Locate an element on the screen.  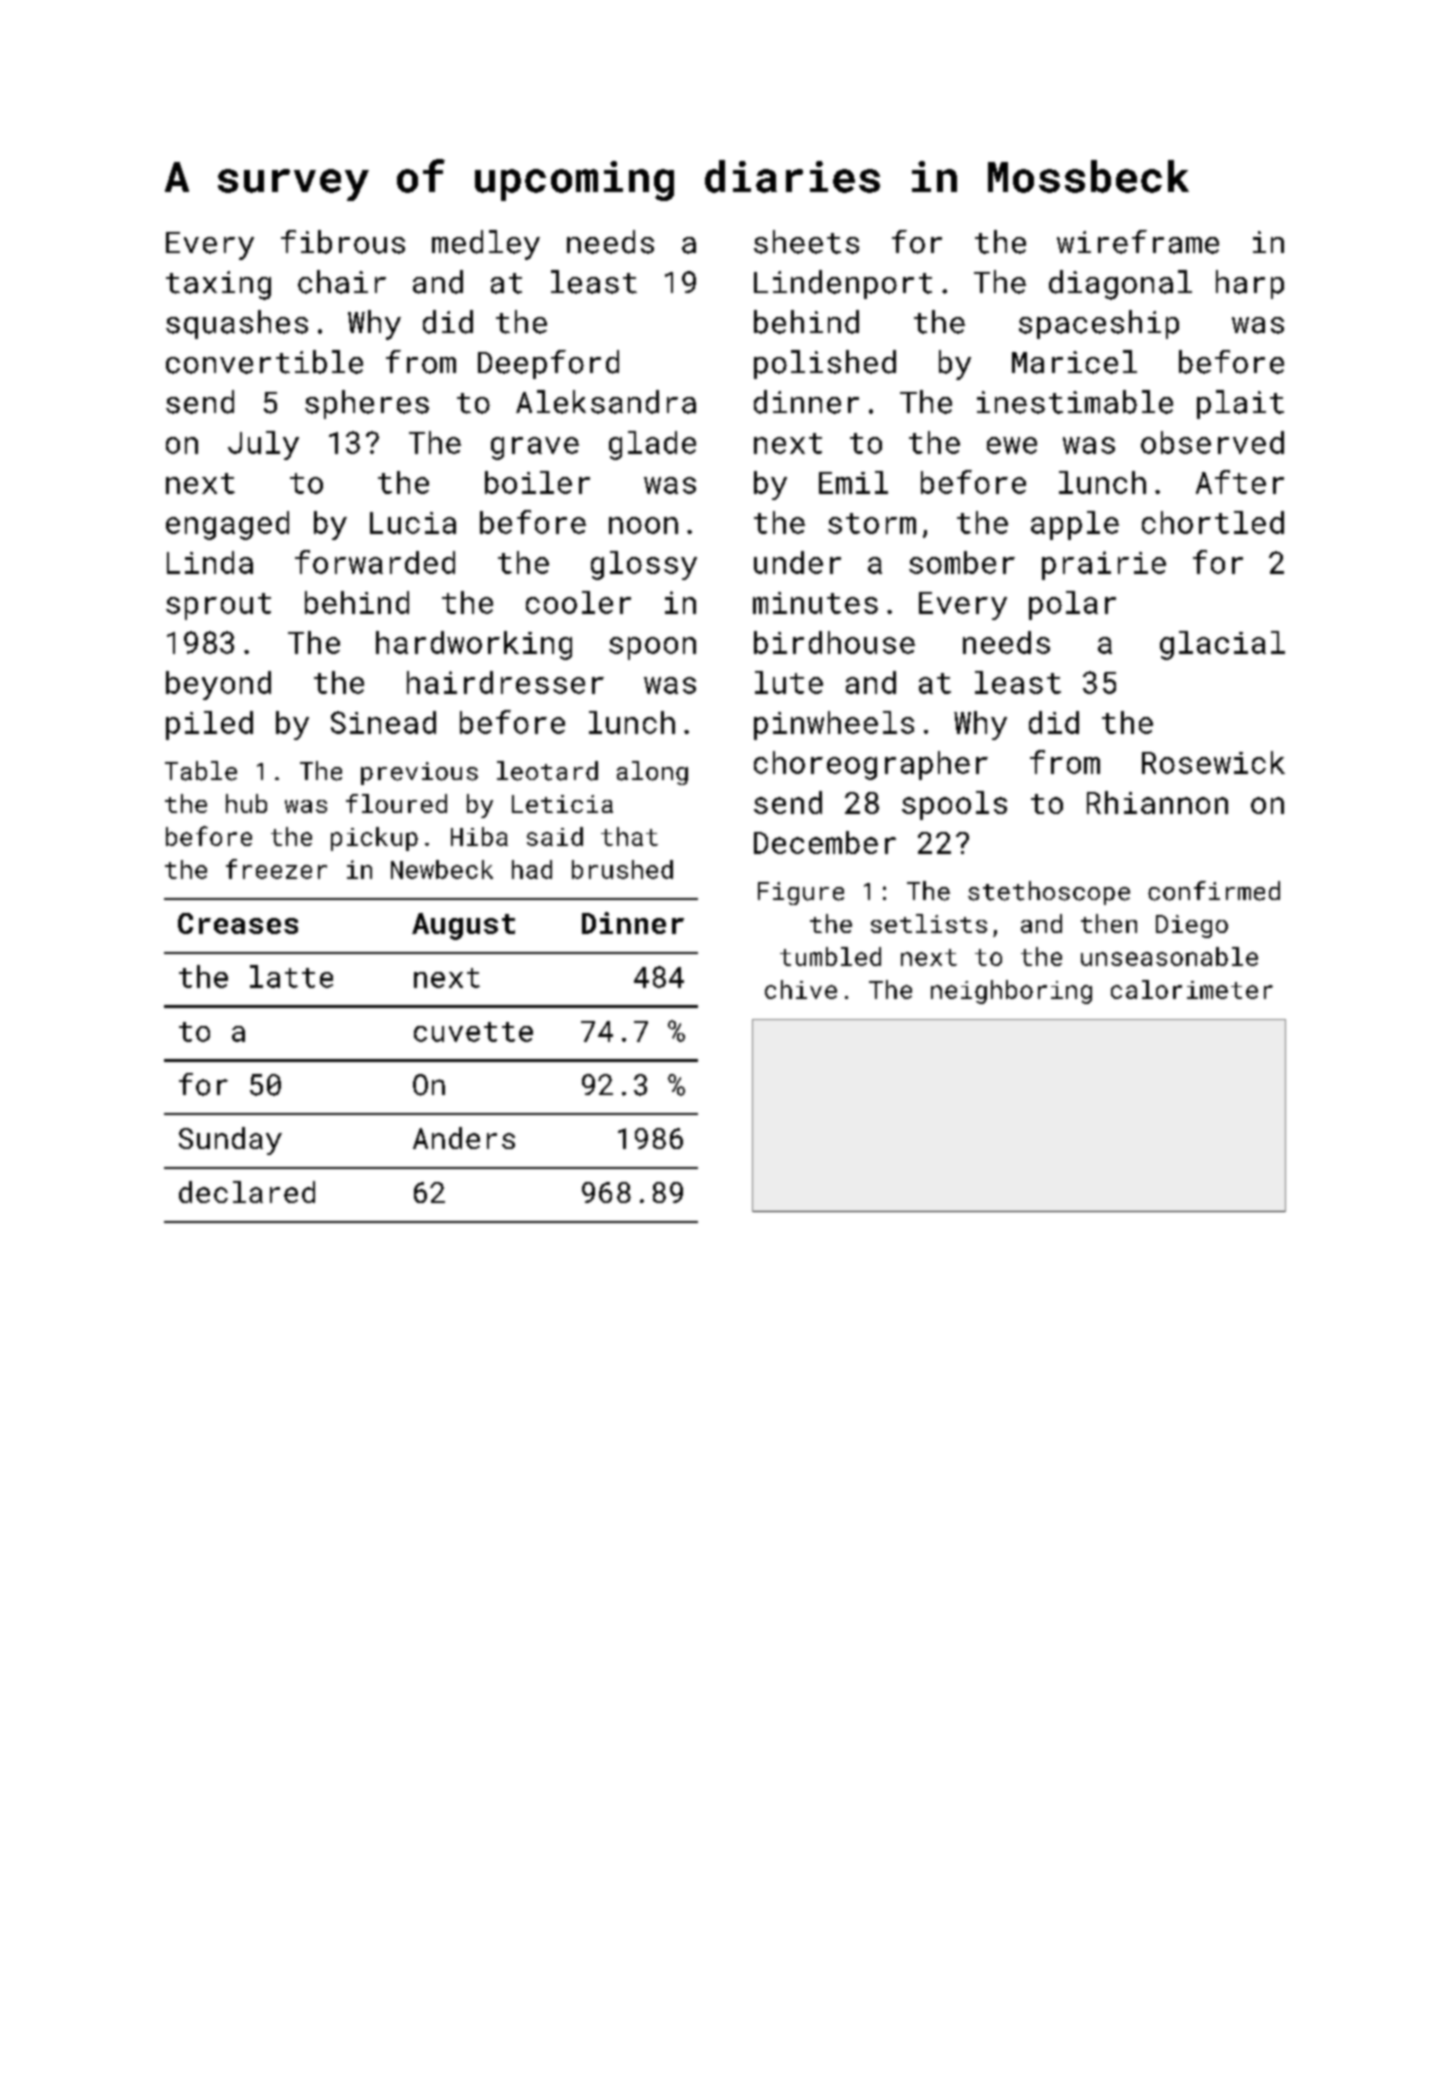
taxing is located at coordinates (218, 285).
